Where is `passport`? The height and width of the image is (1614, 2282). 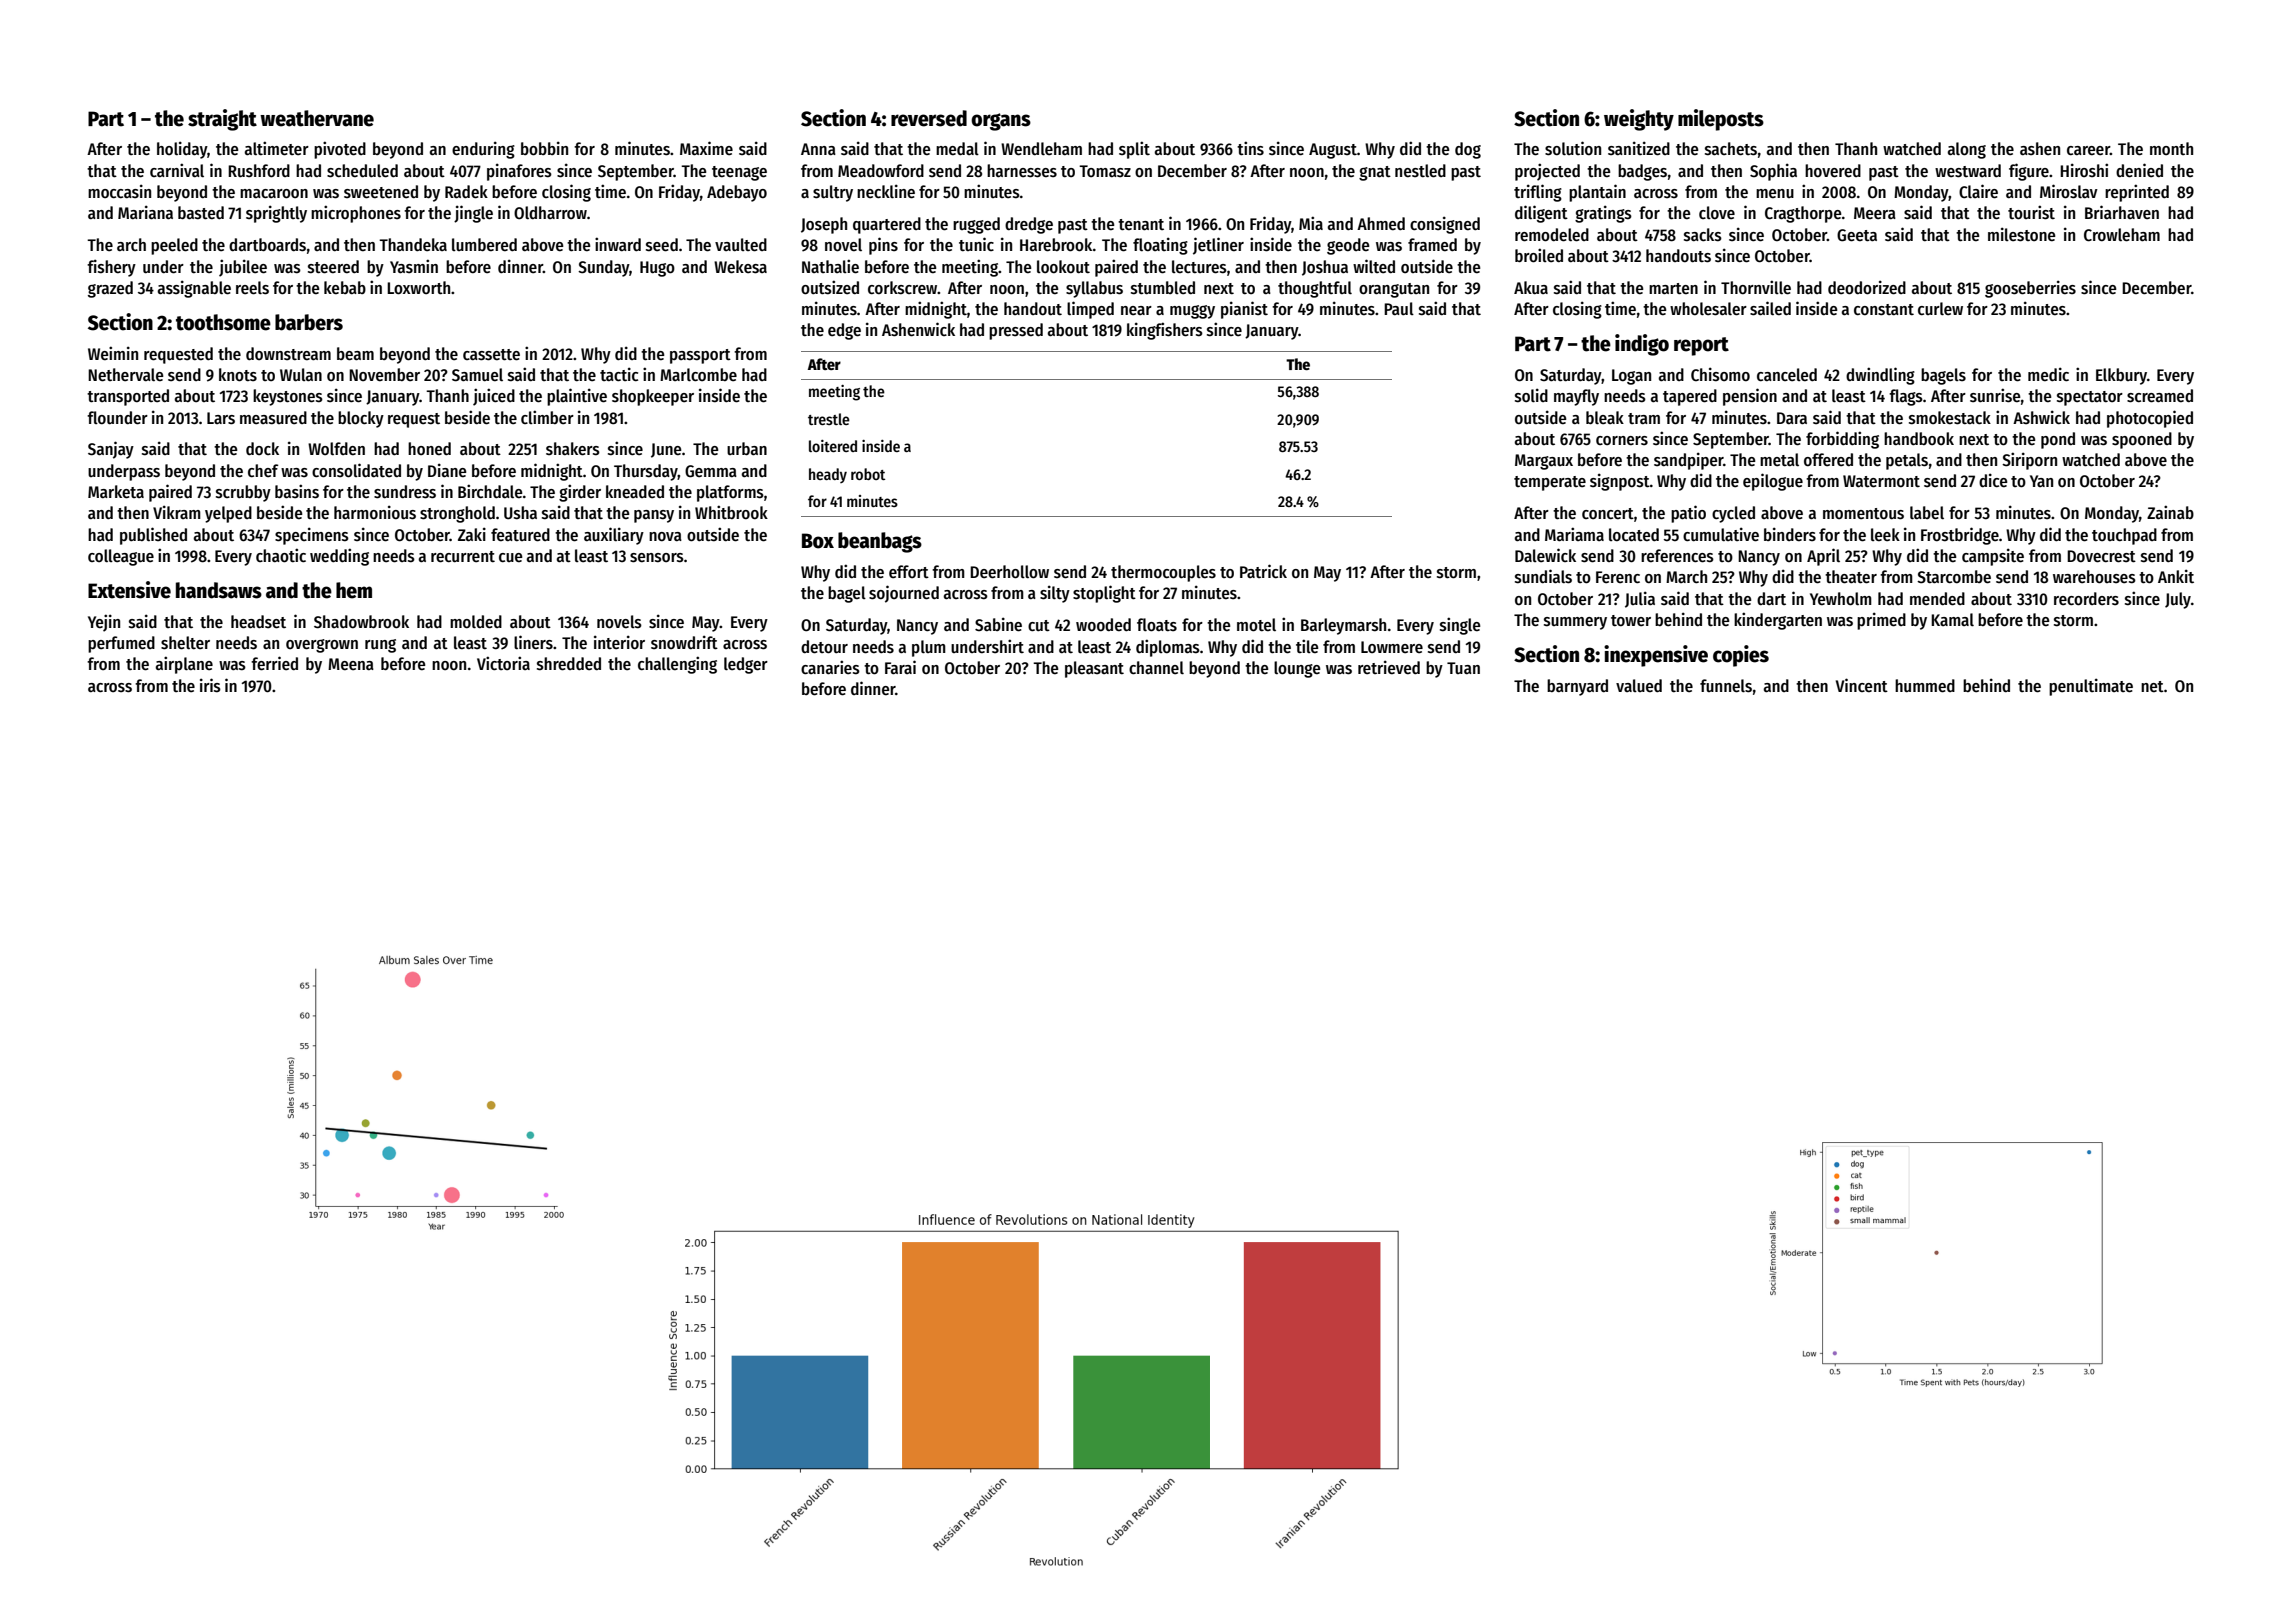
passport is located at coordinates (700, 356).
